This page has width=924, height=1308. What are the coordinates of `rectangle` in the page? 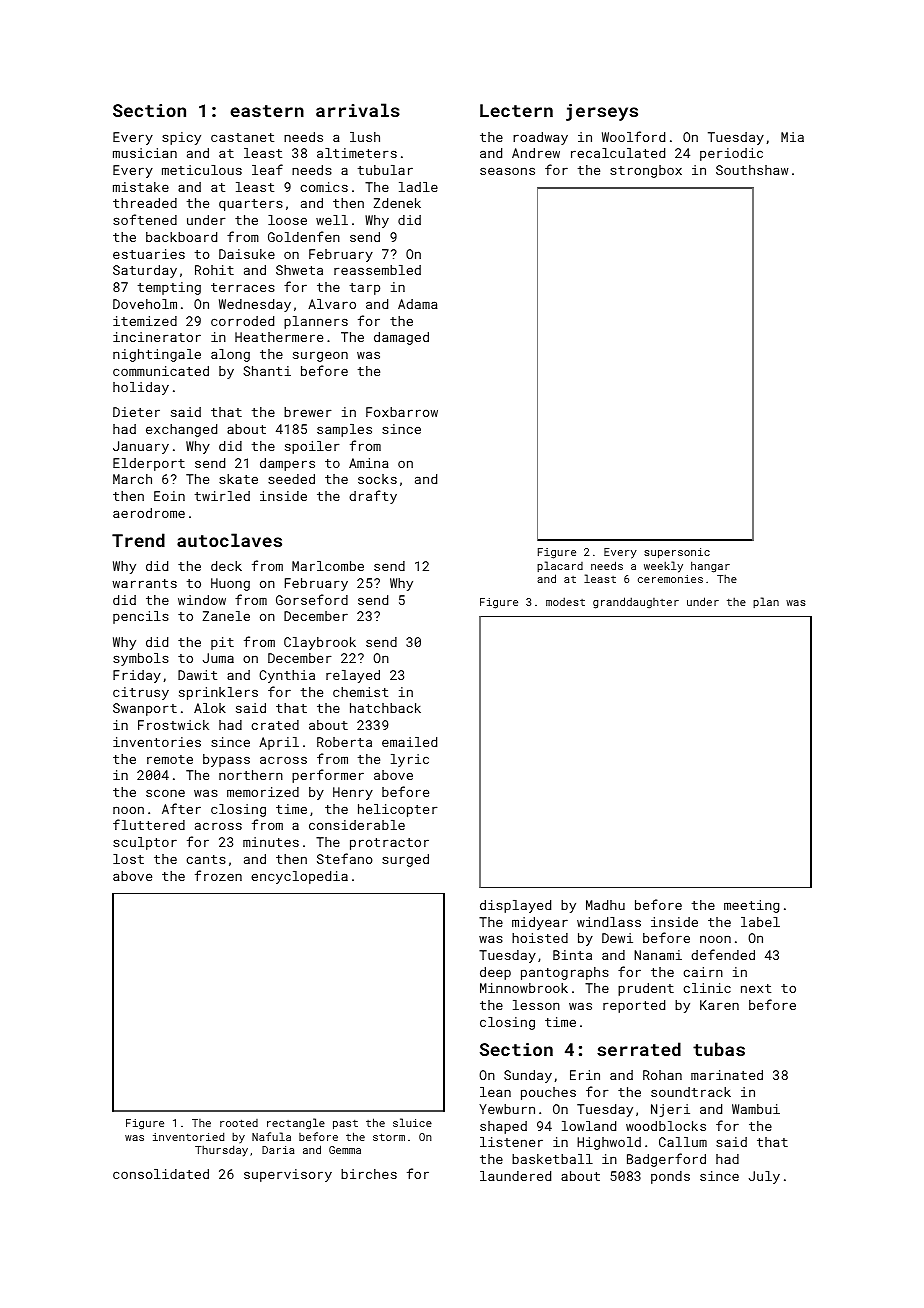 It's located at (296, 1124).
